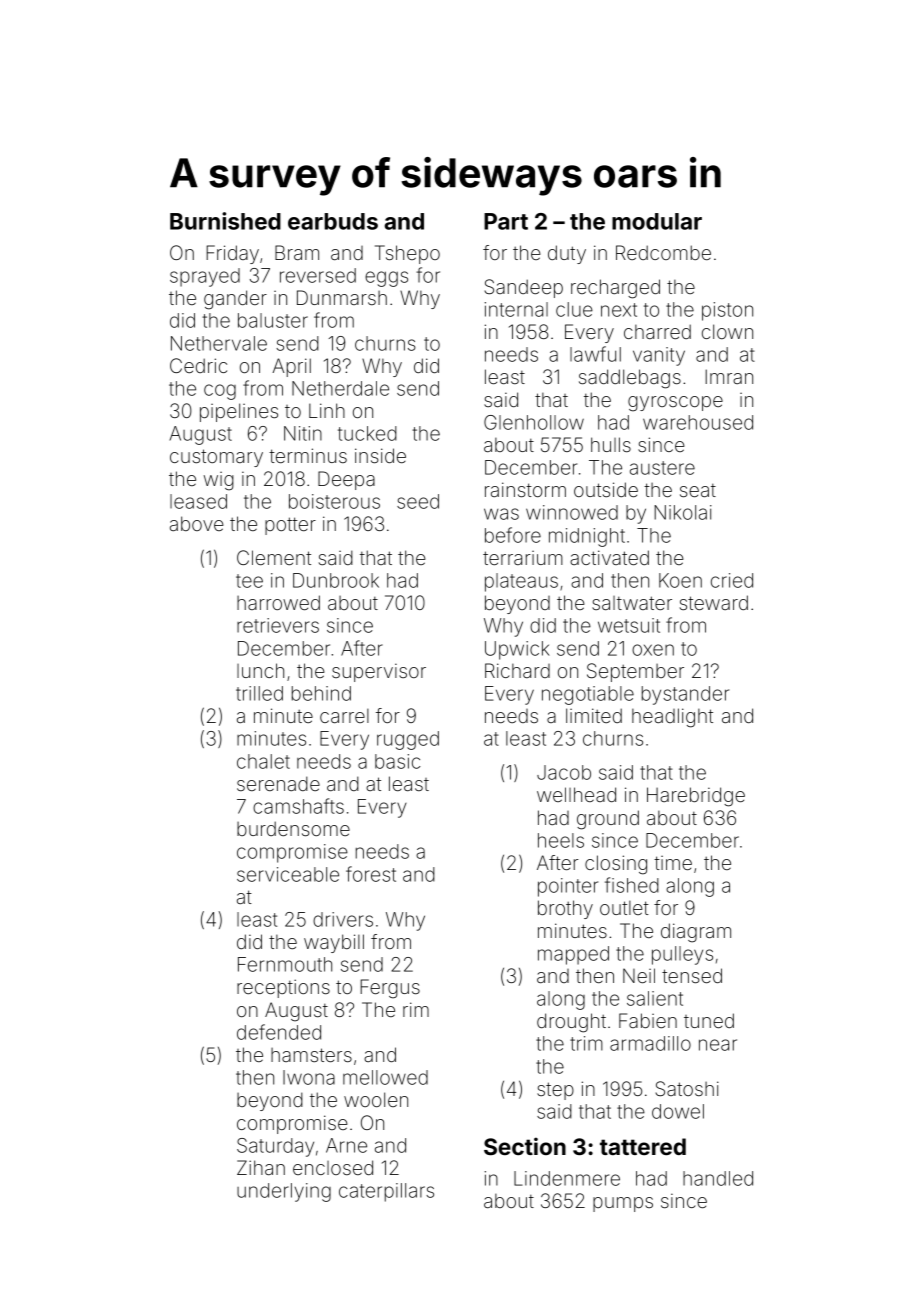  Describe the element at coordinates (298, 806) in the screenshot. I see `camshafts` at that location.
